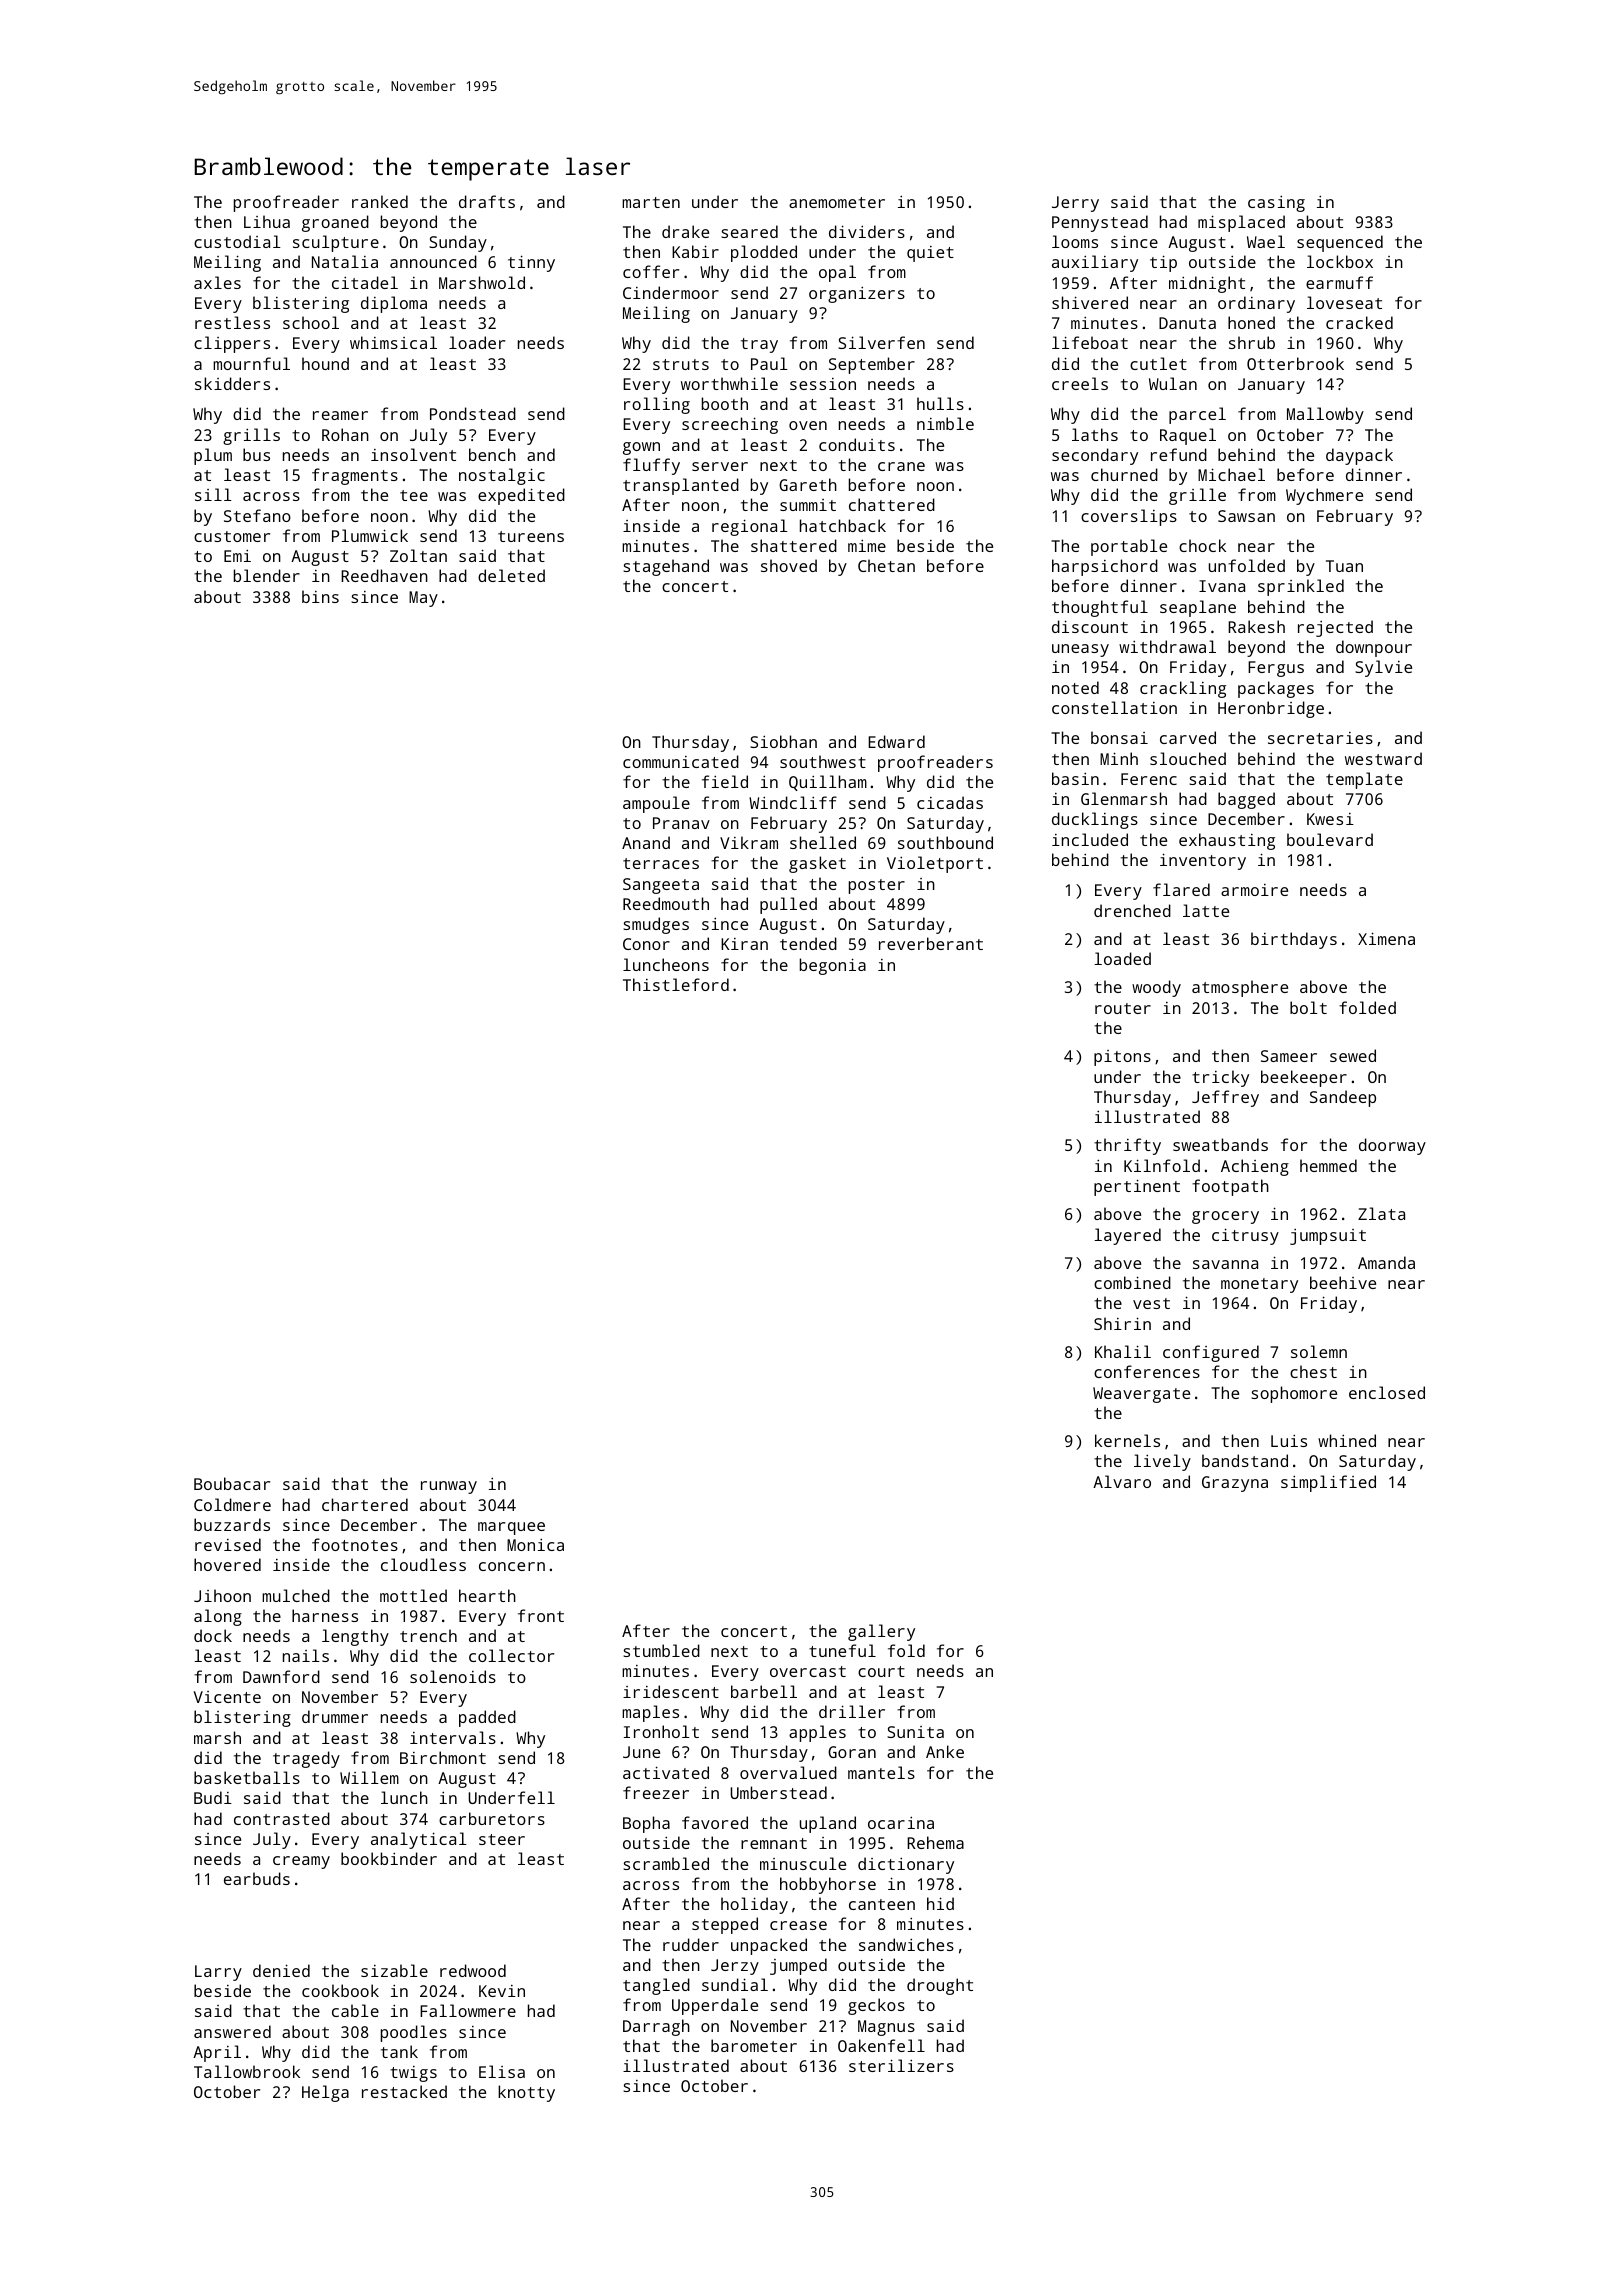 The image size is (1620, 2292). I want to click on simplified, so click(1328, 1483).
